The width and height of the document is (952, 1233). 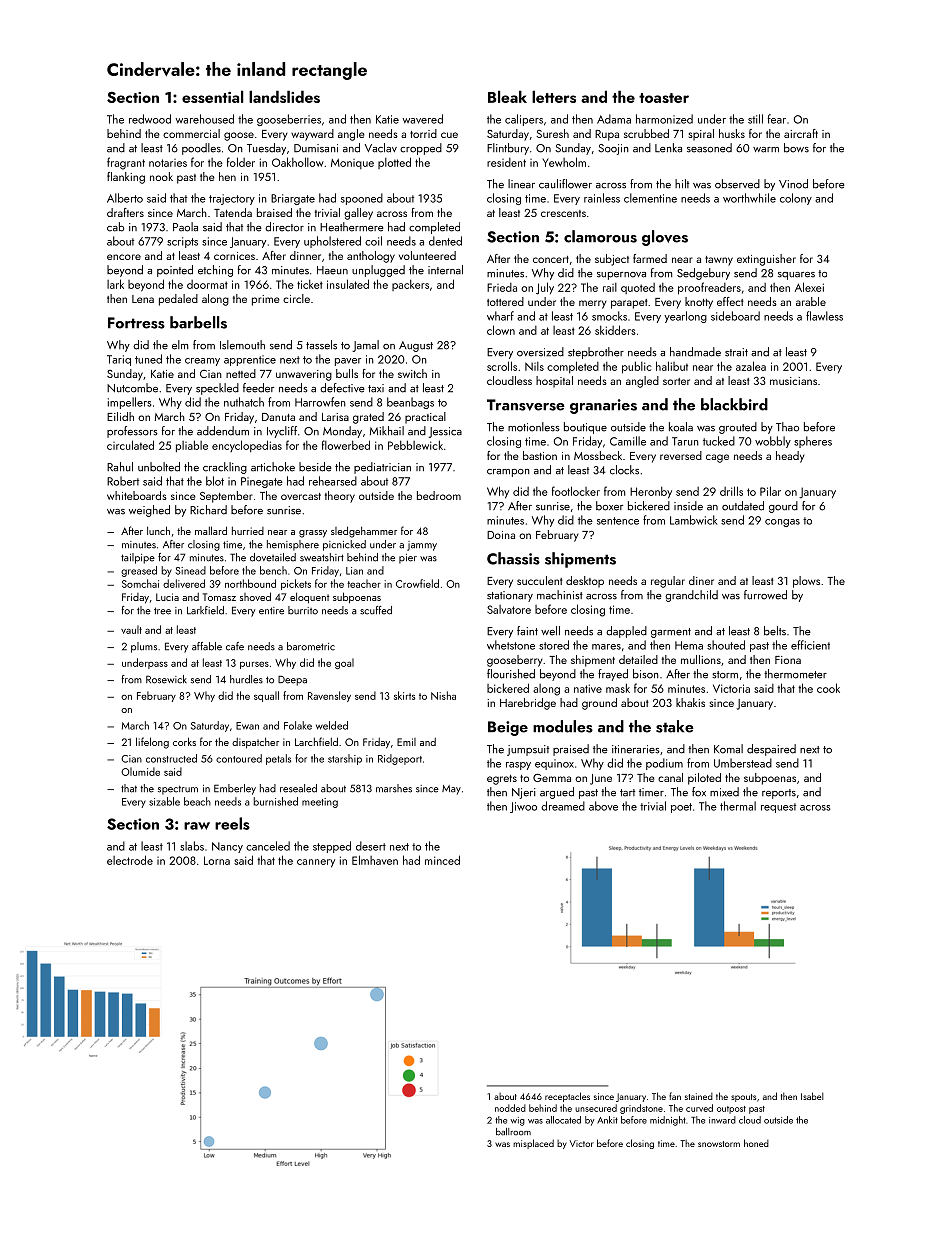 I want to click on Heronby, so click(x=651, y=493).
